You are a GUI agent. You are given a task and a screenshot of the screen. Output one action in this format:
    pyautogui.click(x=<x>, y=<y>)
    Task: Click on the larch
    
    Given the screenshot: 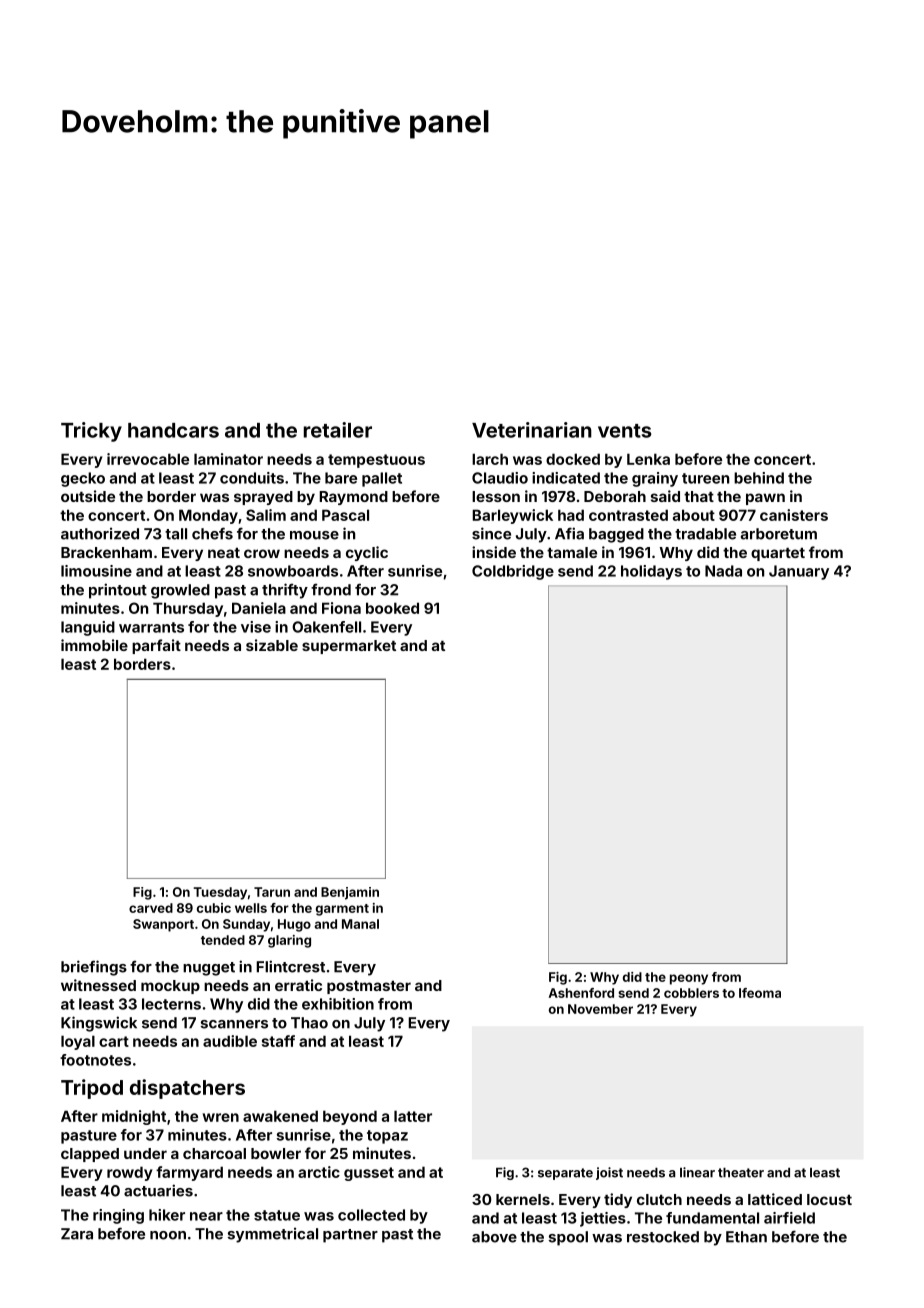 What is the action you would take?
    pyautogui.click(x=490, y=459)
